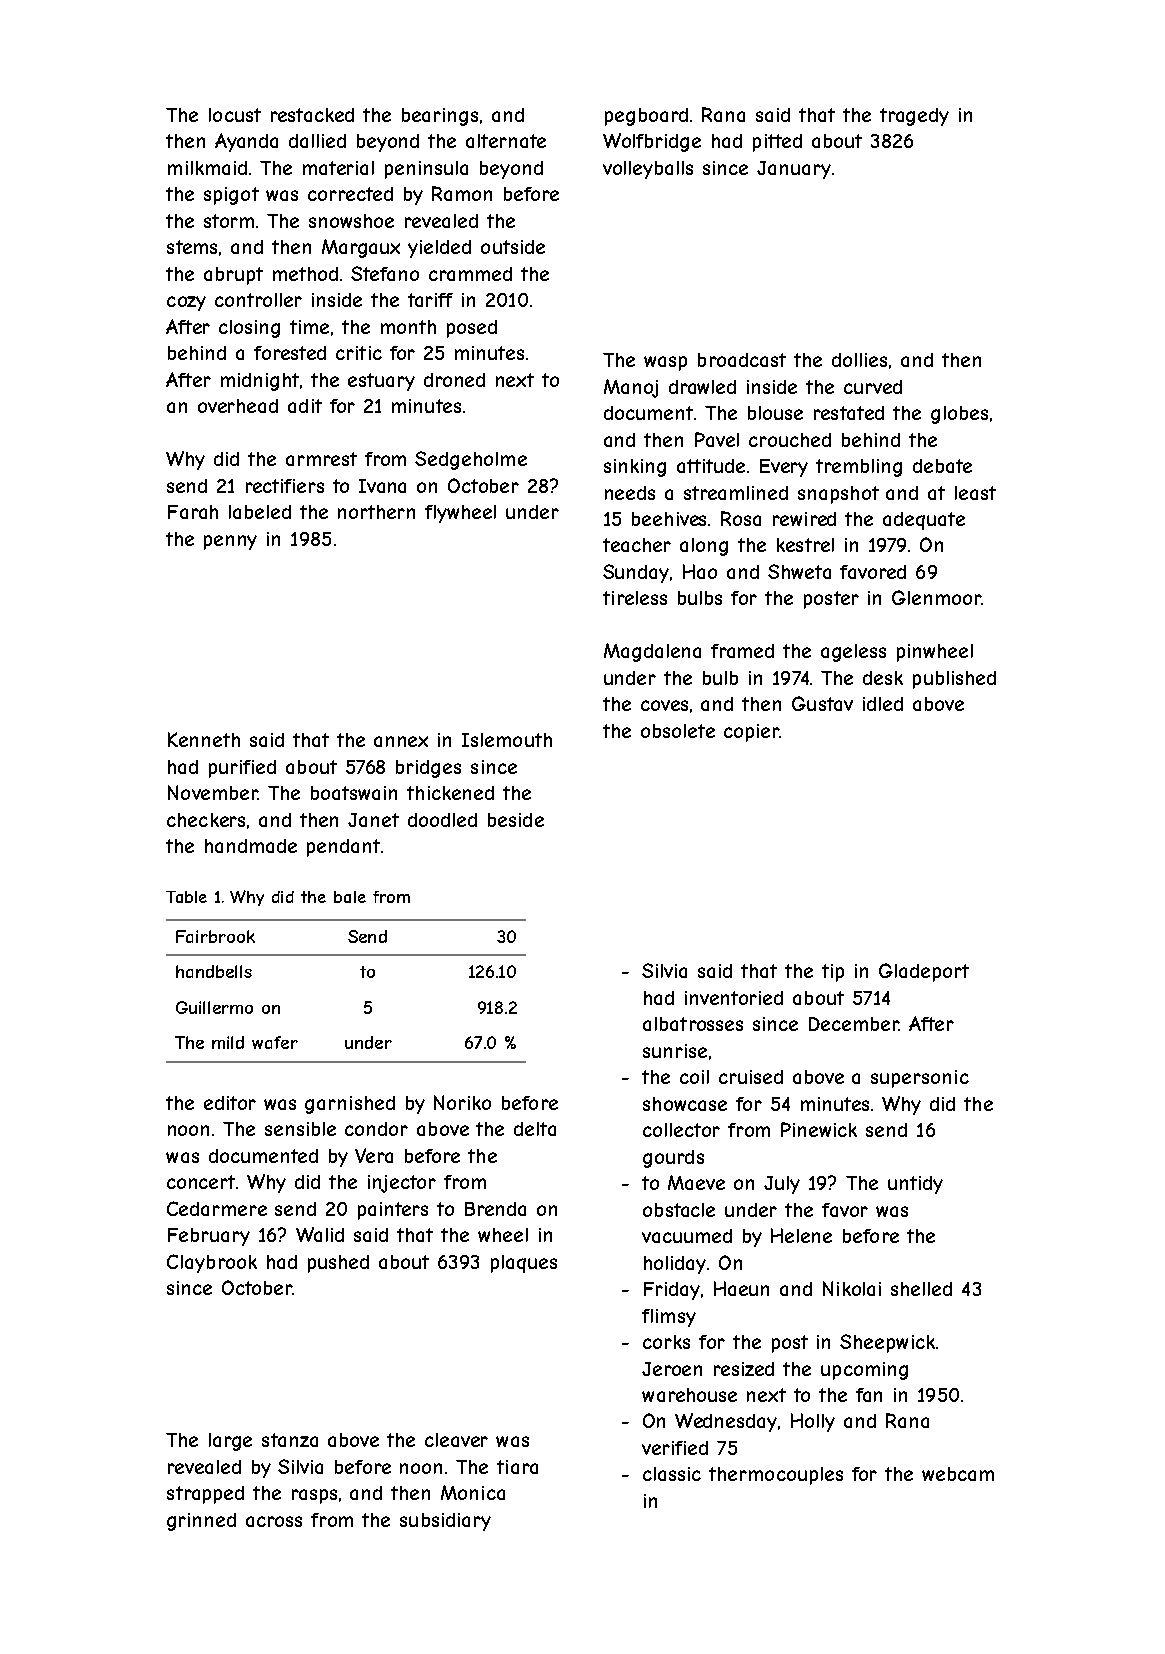 The image size is (1165, 1654). Describe the element at coordinates (456, 1440) in the page. I see `cleaver` at that location.
